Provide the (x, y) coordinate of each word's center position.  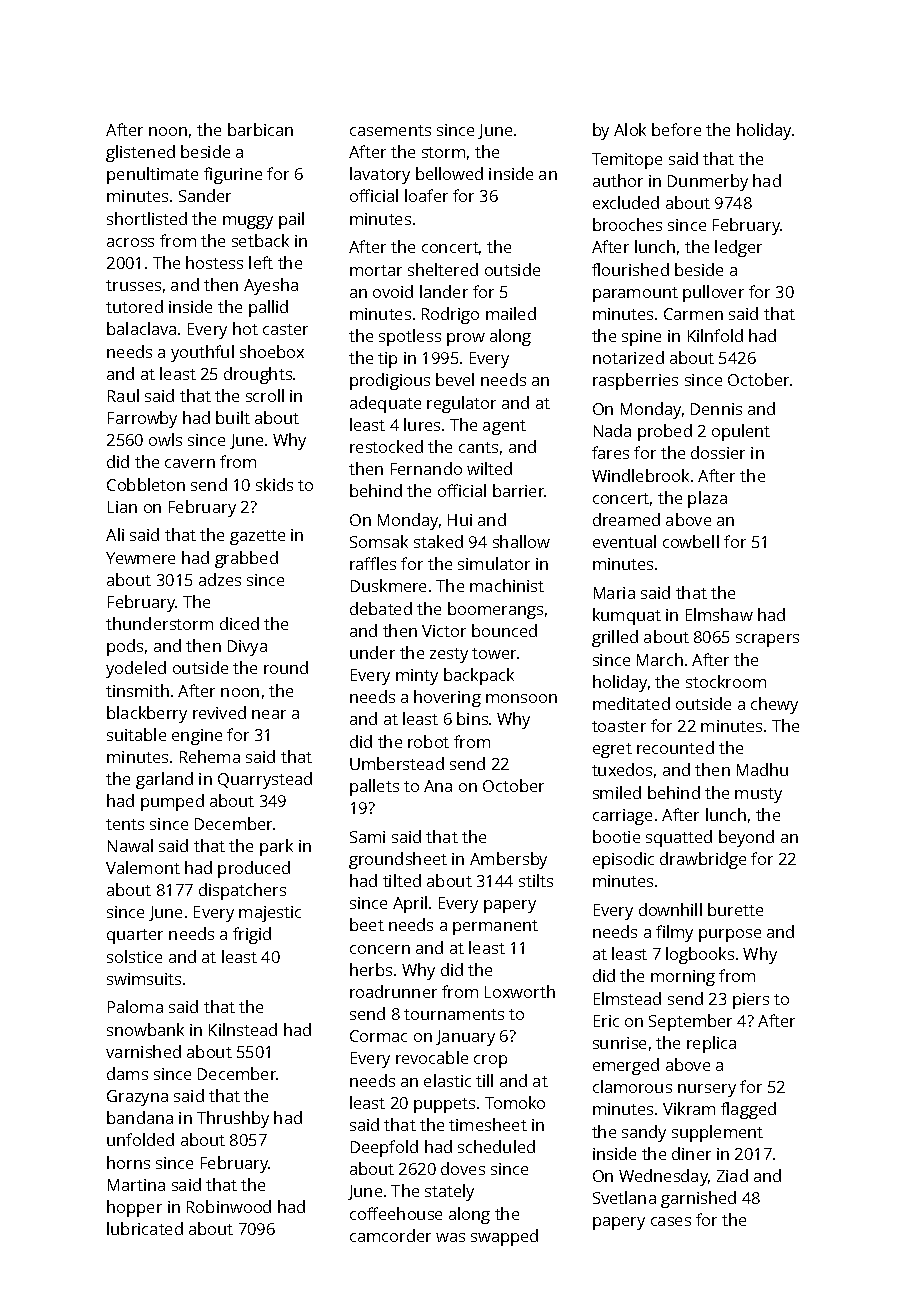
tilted (402, 880)
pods (125, 647)
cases (671, 1221)
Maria (614, 593)
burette (735, 909)
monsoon (521, 698)
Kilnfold (715, 335)
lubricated (145, 1228)
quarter (135, 936)
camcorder (390, 1235)
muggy (248, 222)
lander (444, 291)
